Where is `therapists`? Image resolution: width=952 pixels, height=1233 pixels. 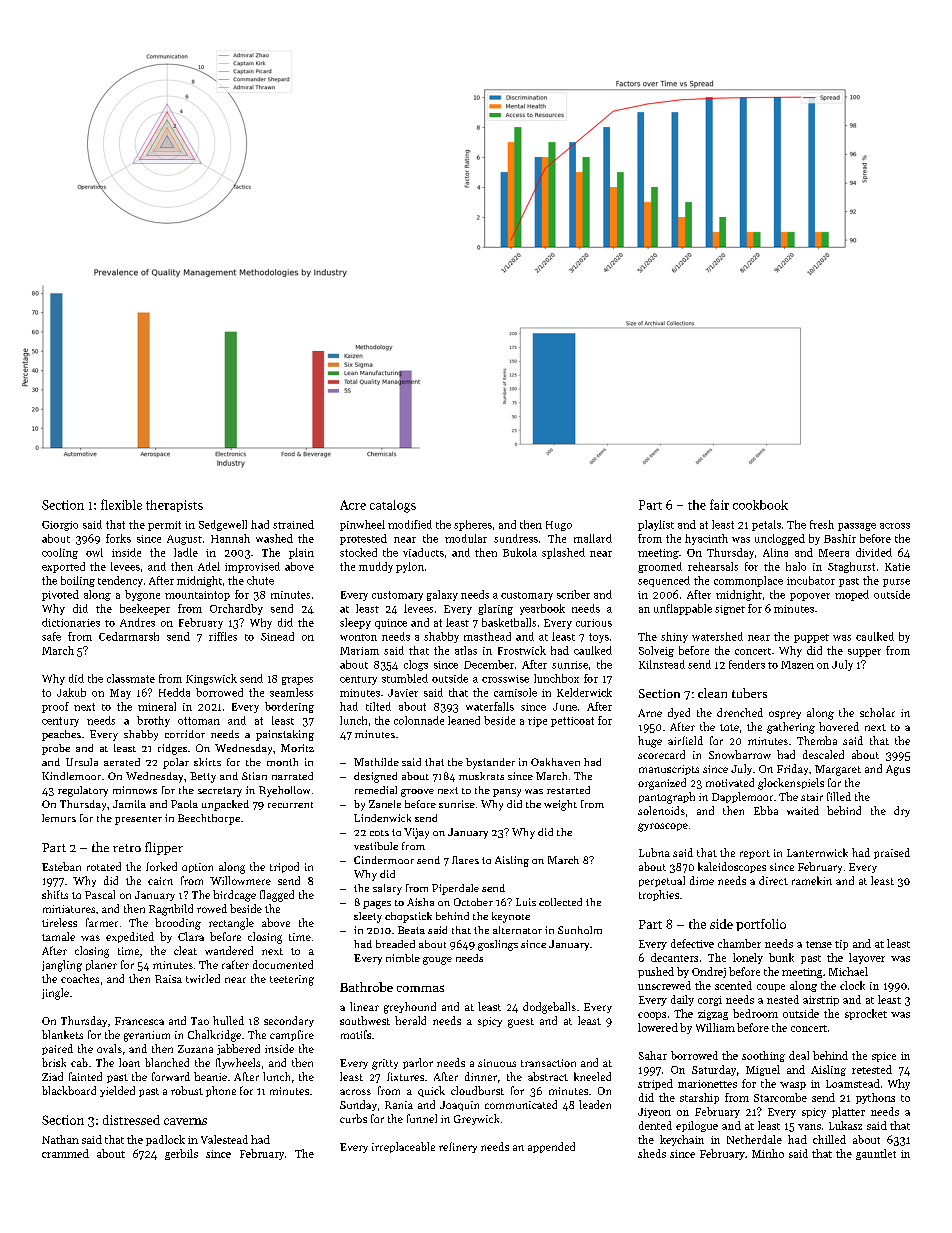
therapists is located at coordinates (174, 506).
